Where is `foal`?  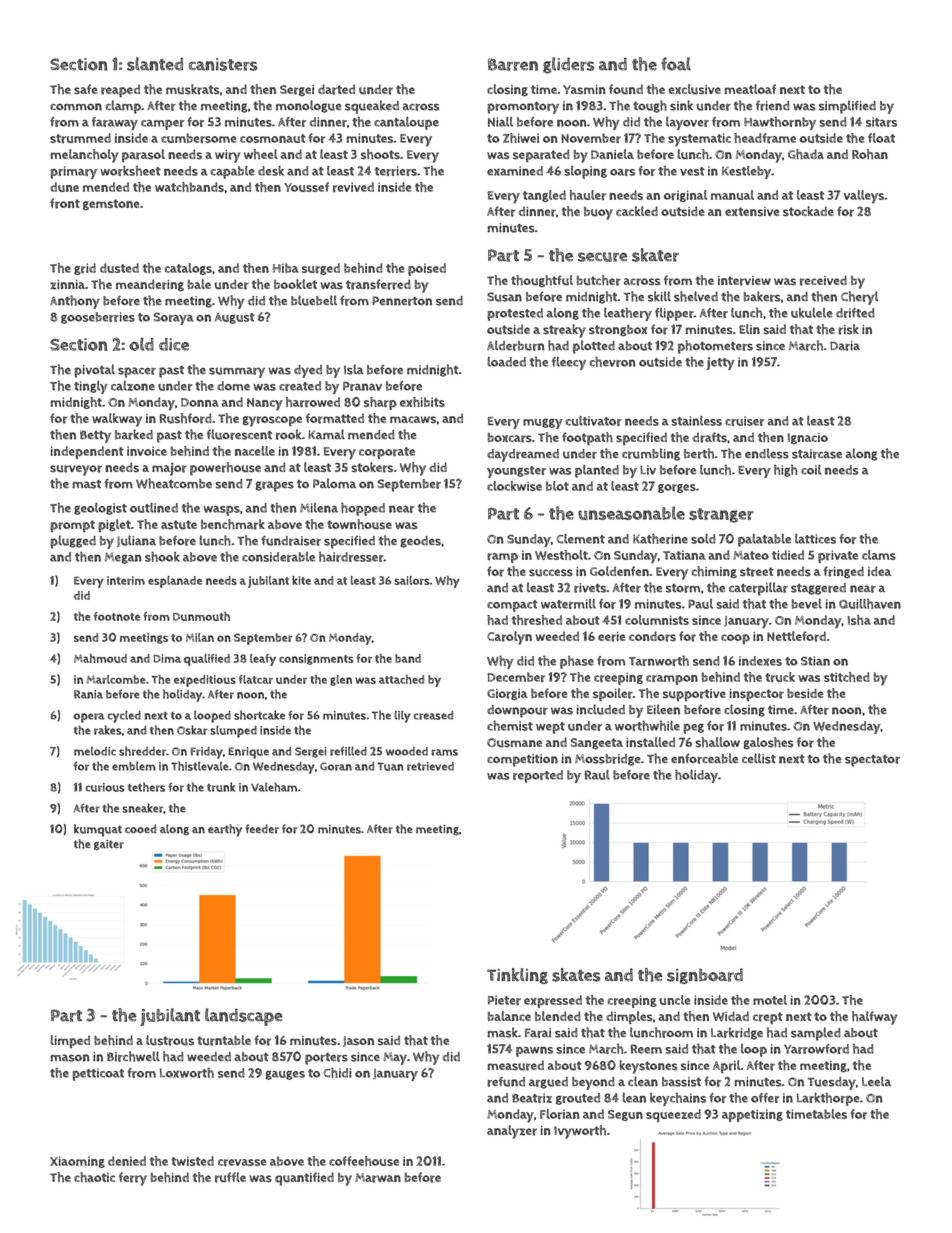 foal is located at coordinates (676, 64).
